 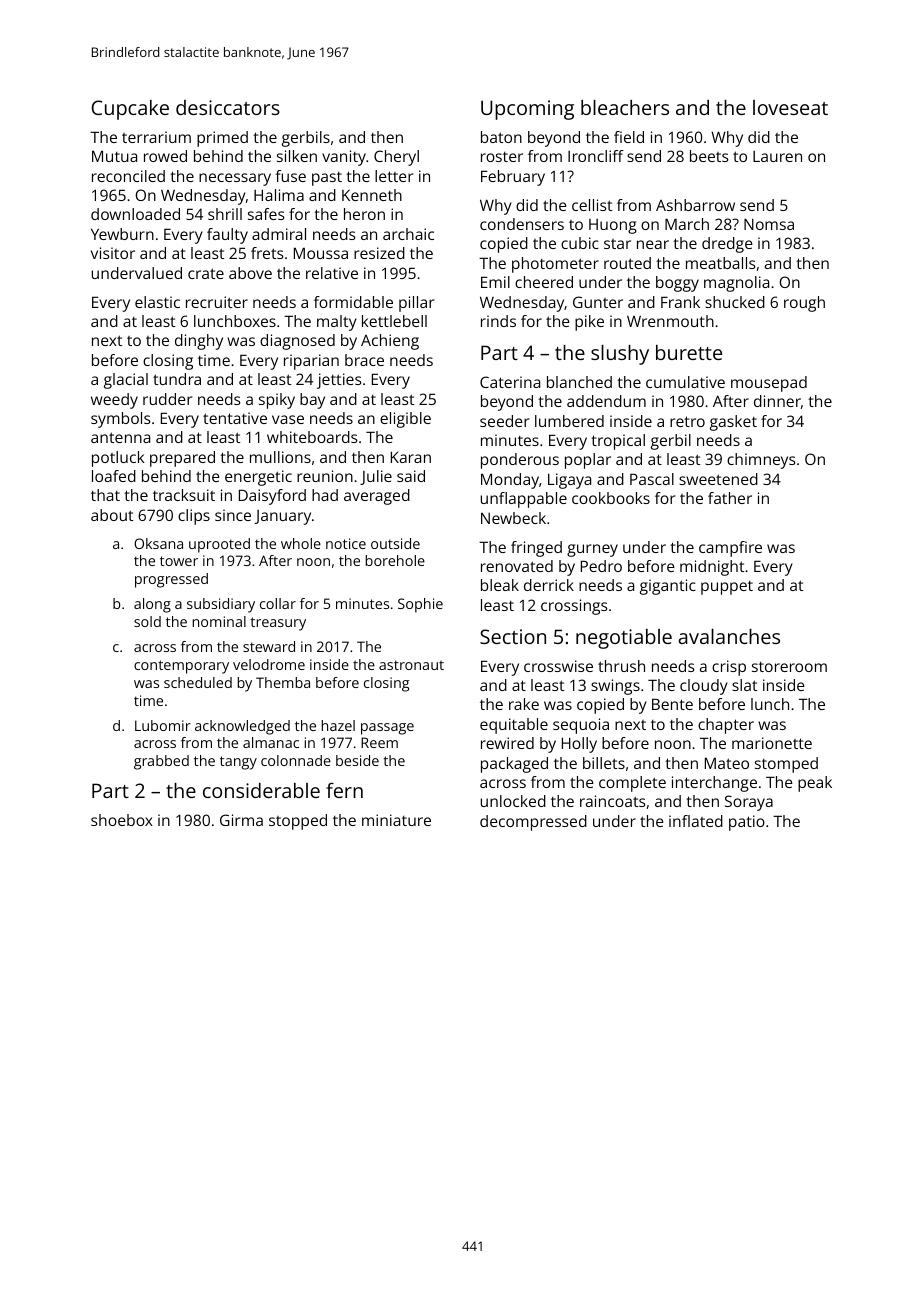 I want to click on desiccators, so click(x=228, y=107).
